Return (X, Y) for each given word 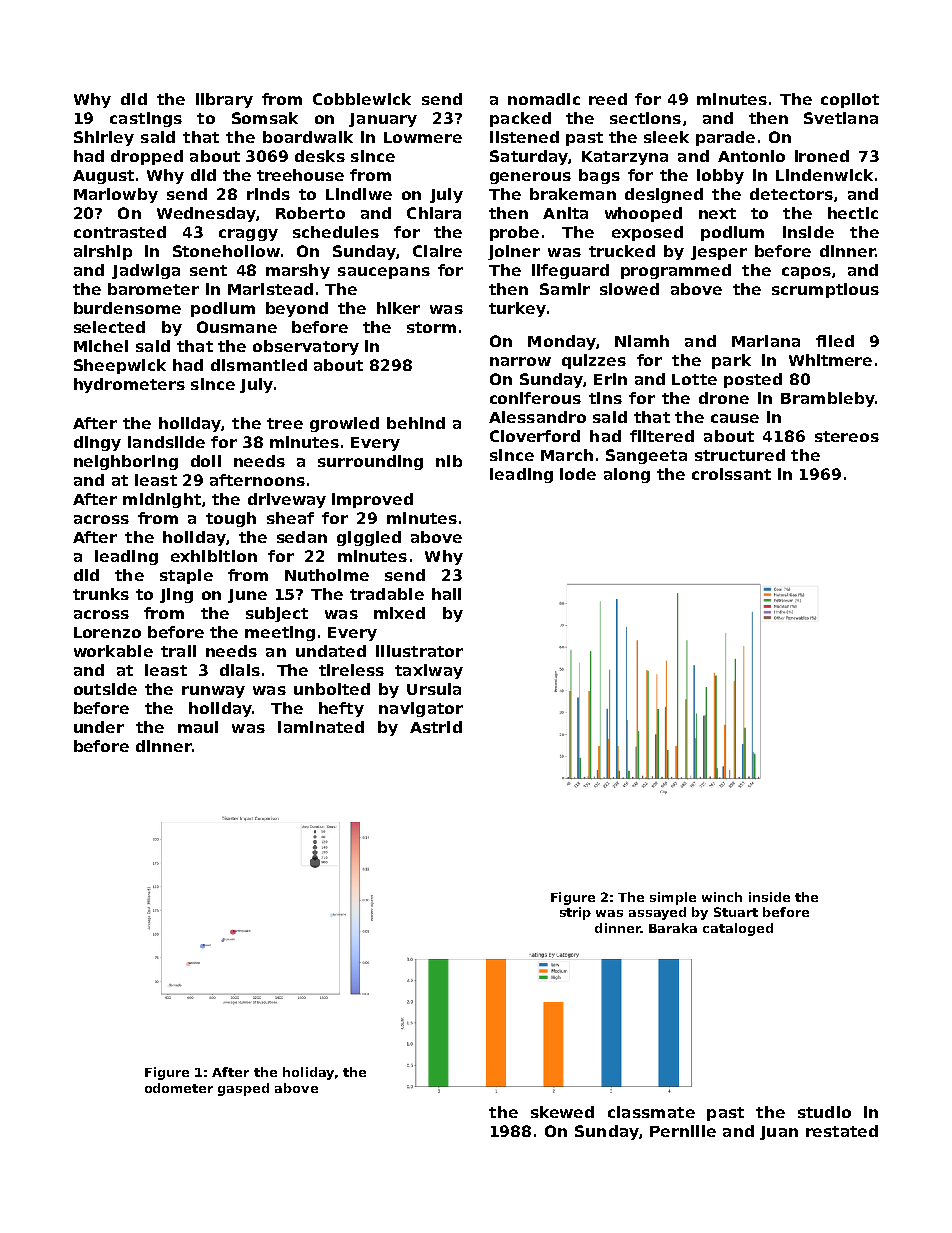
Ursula (434, 689)
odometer (179, 1088)
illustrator (419, 651)
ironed (822, 156)
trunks (101, 594)
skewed (562, 1112)
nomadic (544, 99)
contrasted (120, 232)
